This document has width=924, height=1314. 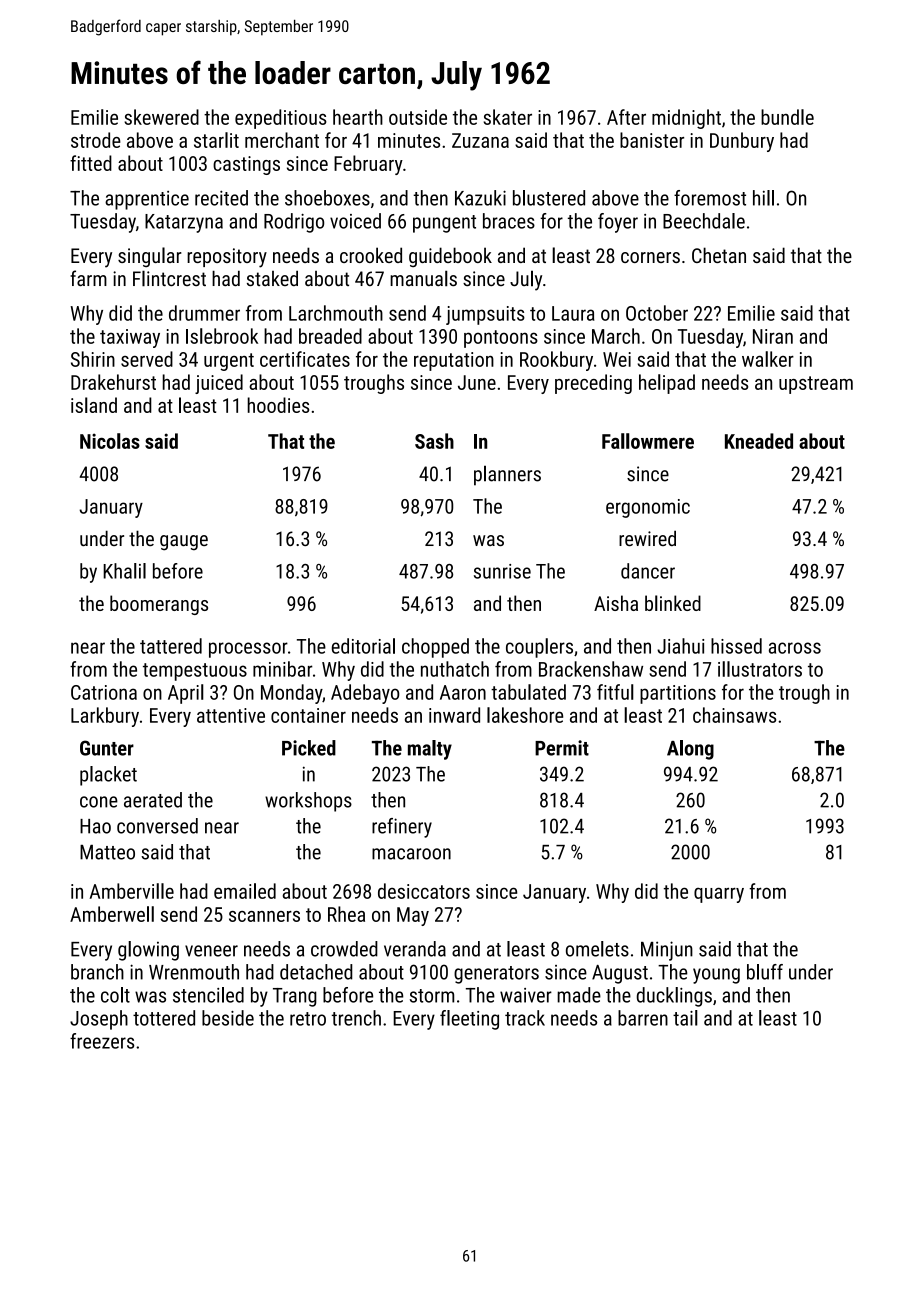 I want to click on starlit, so click(x=216, y=140).
